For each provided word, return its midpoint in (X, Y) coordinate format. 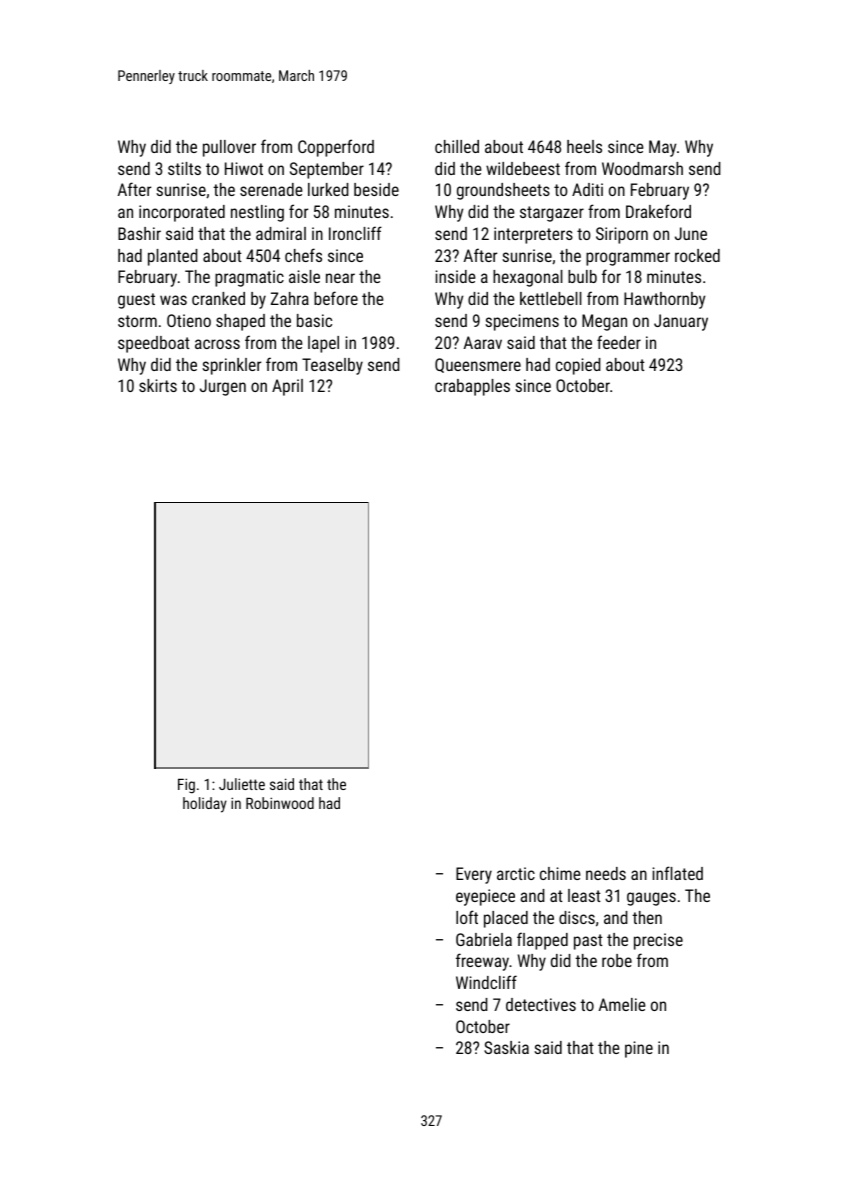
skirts (158, 385)
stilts (184, 168)
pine (639, 1049)
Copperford (336, 148)
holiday (205, 805)
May (662, 148)
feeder (619, 342)
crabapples (472, 387)
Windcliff (486, 982)
